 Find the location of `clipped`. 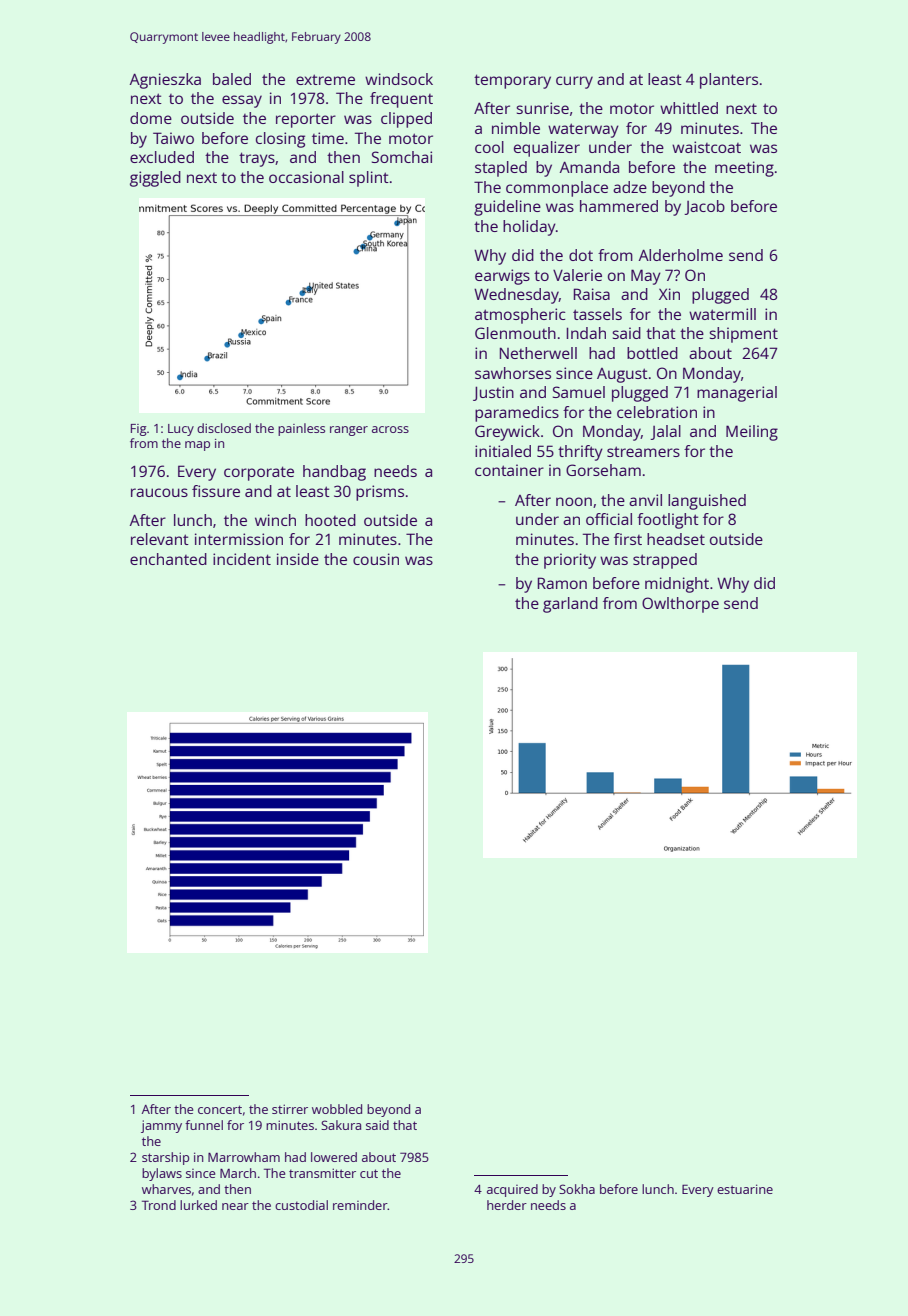

clipped is located at coordinates (406, 120).
